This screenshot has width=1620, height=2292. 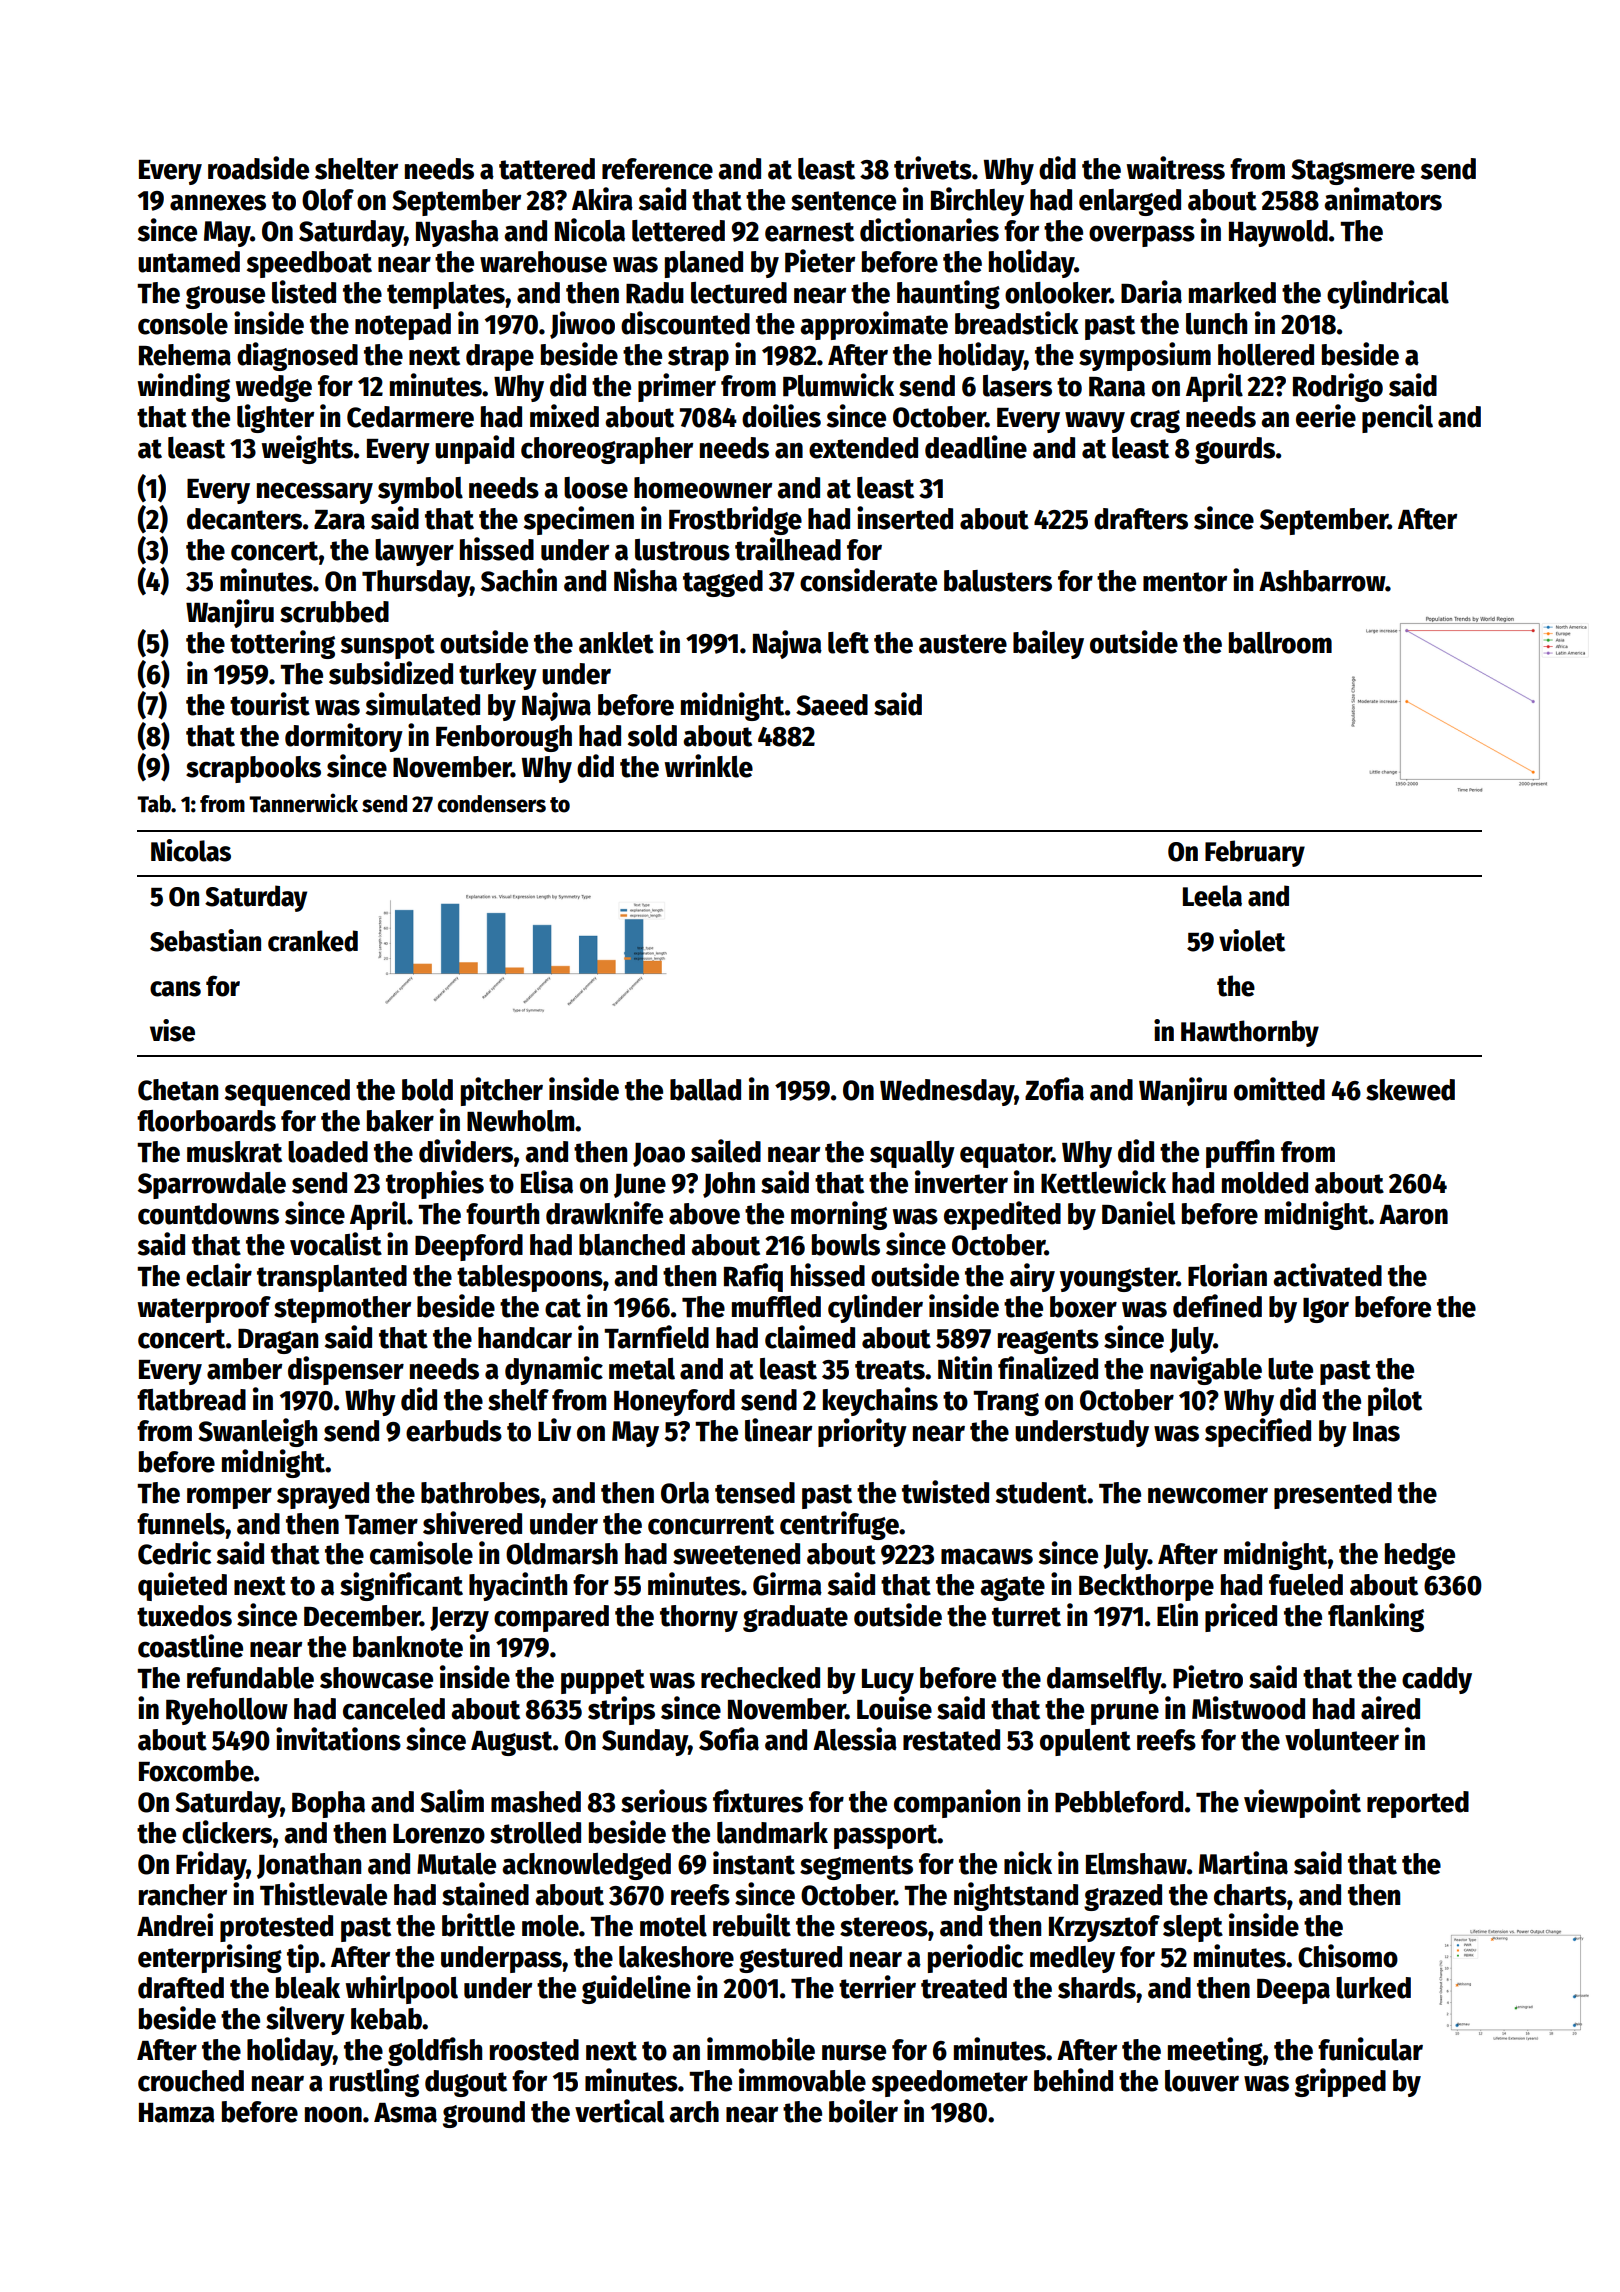 What do you see at coordinates (1395, 1401) in the screenshot?
I see `pilot` at bounding box center [1395, 1401].
